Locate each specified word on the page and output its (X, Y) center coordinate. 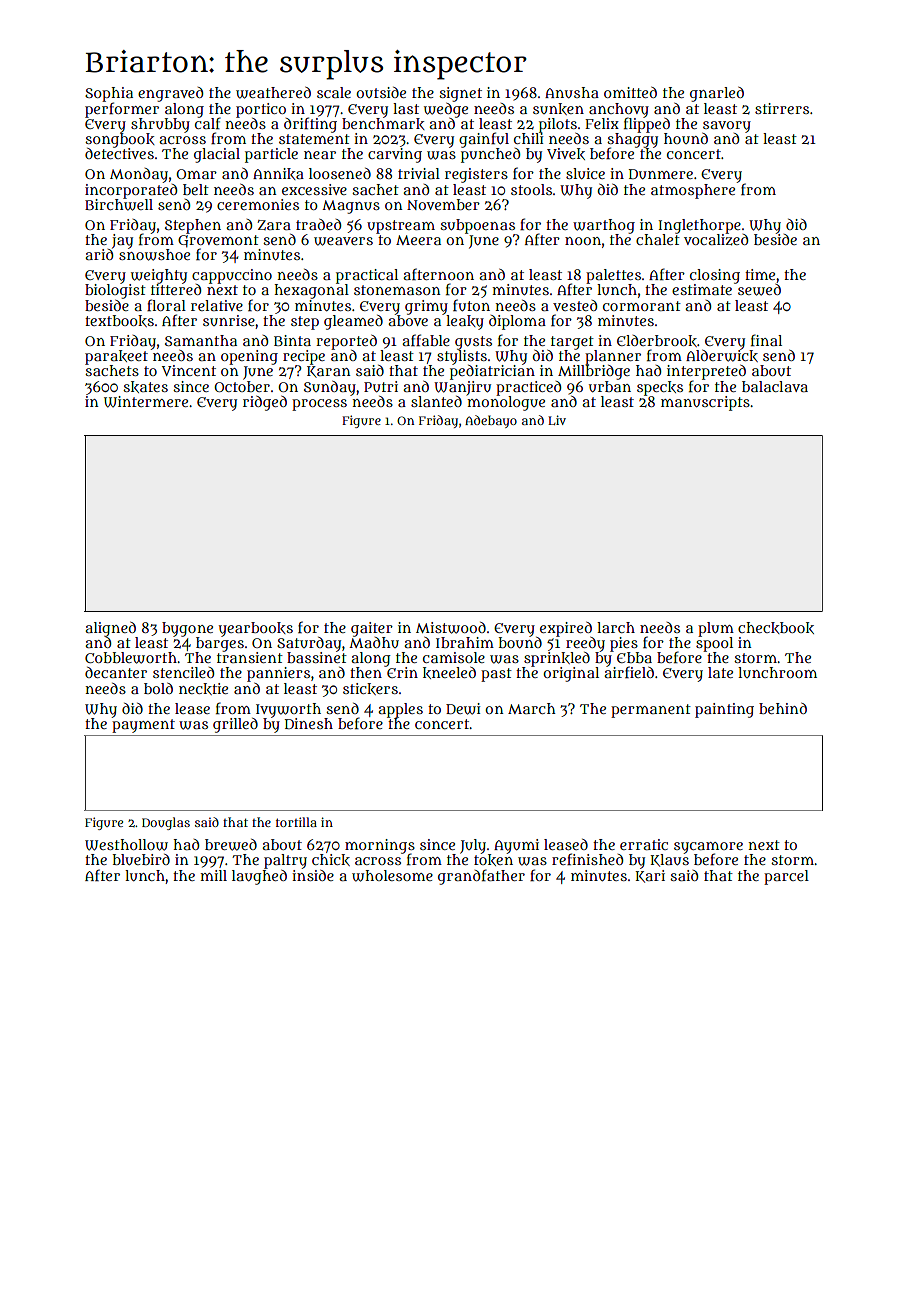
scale (334, 92)
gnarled (717, 94)
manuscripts (705, 403)
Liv (557, 420)
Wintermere (146, 402)
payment (143, 726)
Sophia (109, 94)
